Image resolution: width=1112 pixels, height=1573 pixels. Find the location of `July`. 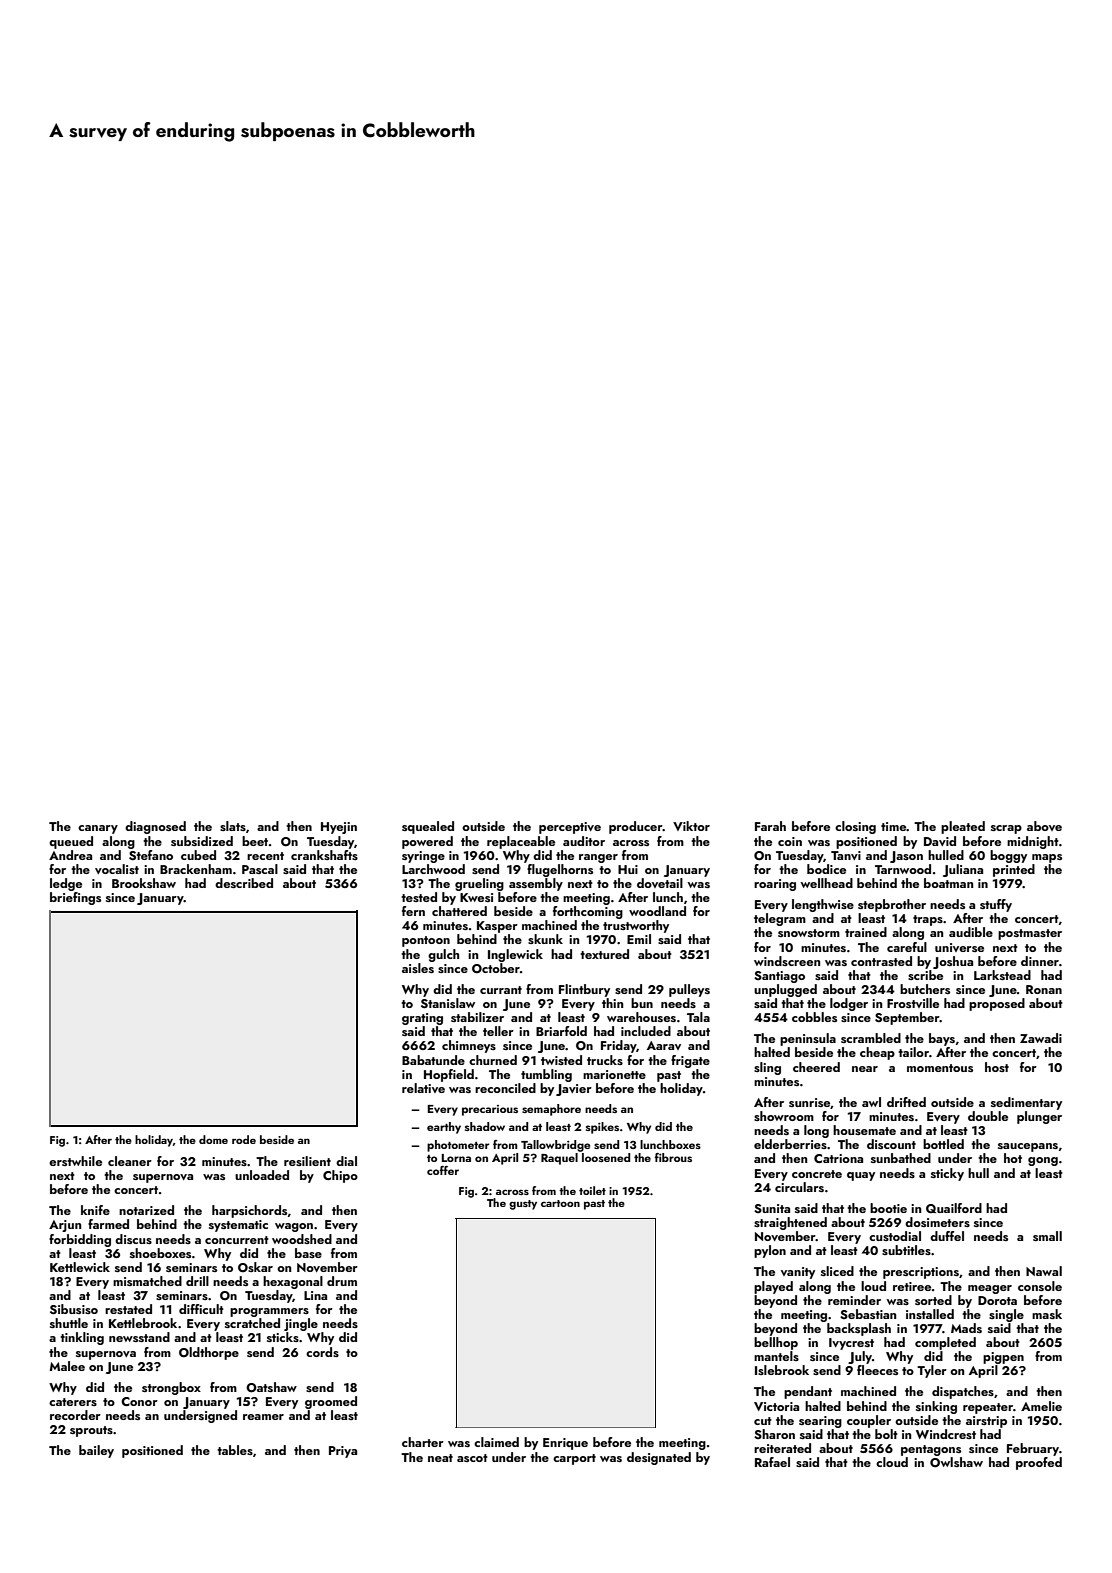

July is located at coordinates (860, 1357).
